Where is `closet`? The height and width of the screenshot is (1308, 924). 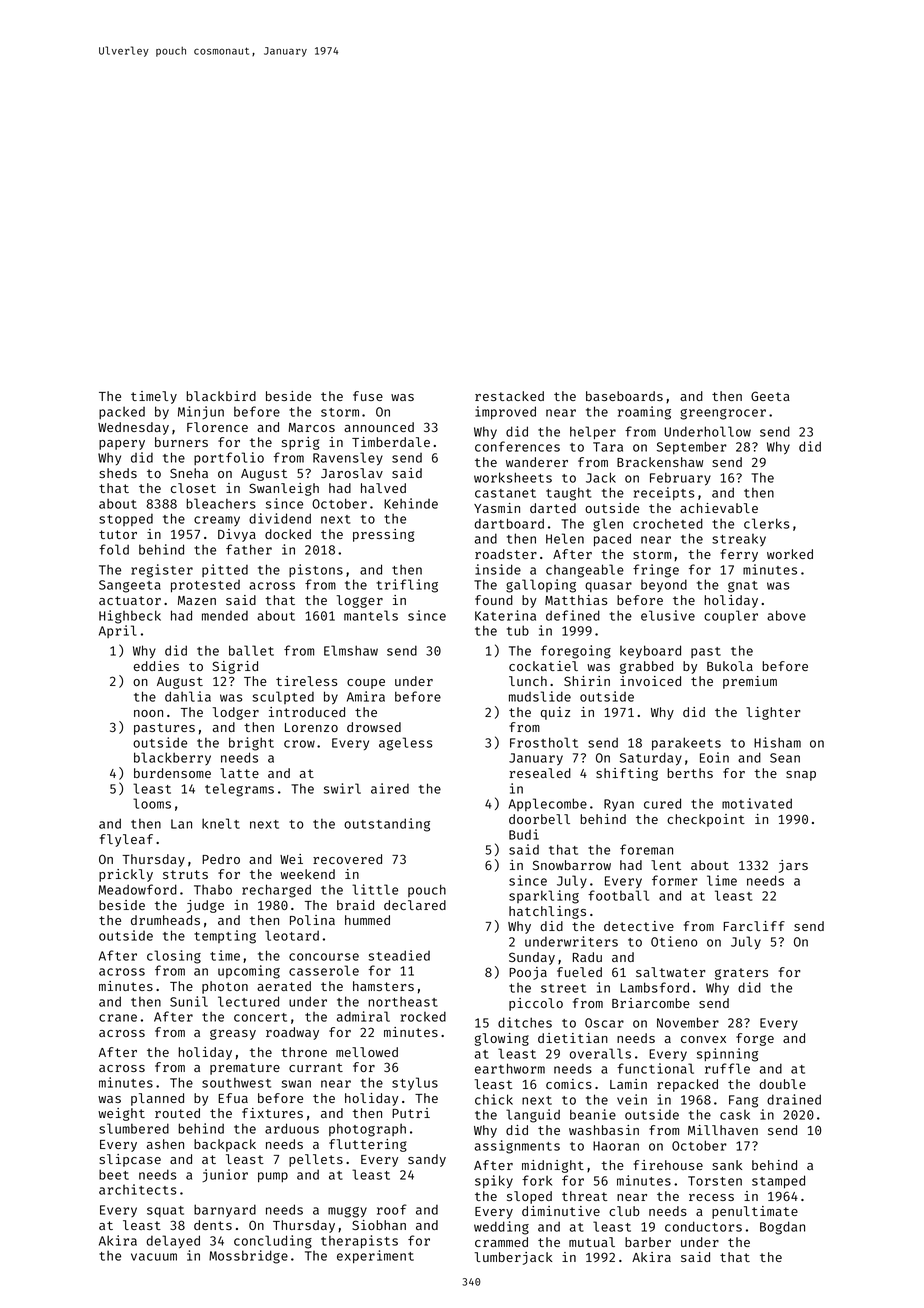
closet is located at coordinates (193, 488).
